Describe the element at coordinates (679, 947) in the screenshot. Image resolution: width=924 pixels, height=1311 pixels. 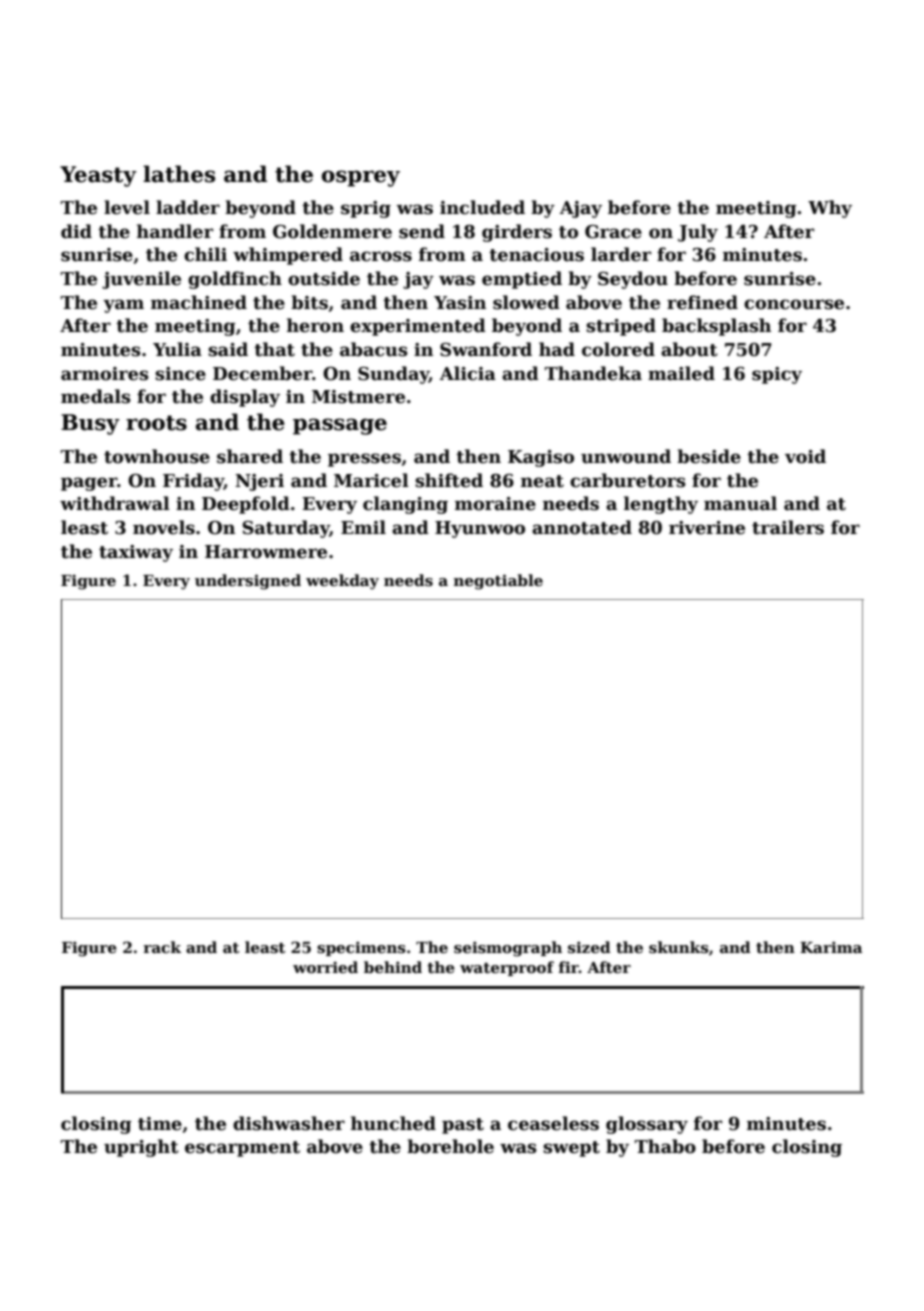
I see `skunks` at that location.
